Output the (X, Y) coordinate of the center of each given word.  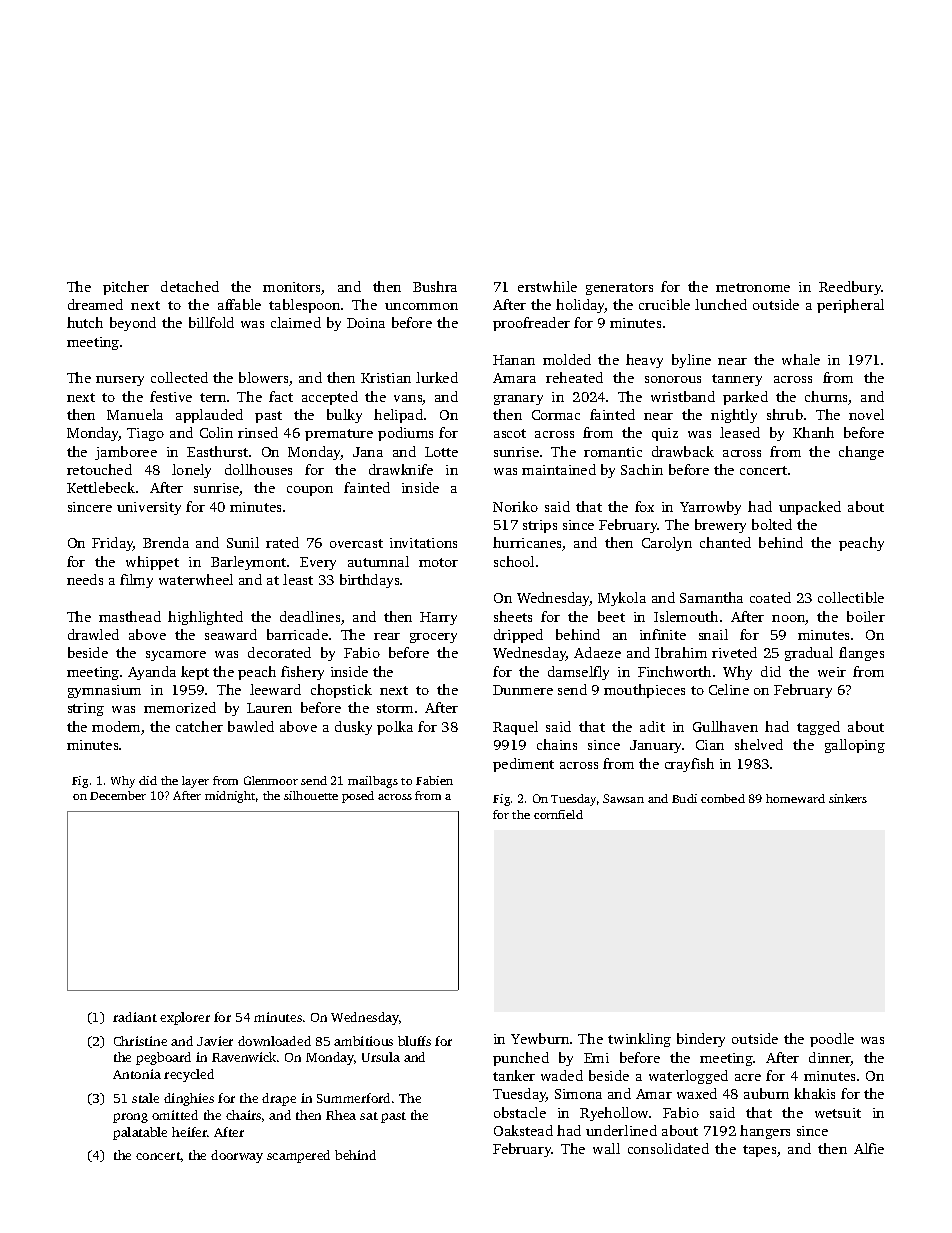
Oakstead (523, 1130)
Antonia (137, 1074)
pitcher (126, 288)
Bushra (435, 286)
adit (652, 726)
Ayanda (152, 673)
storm (395, 708)
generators (619, 289)
